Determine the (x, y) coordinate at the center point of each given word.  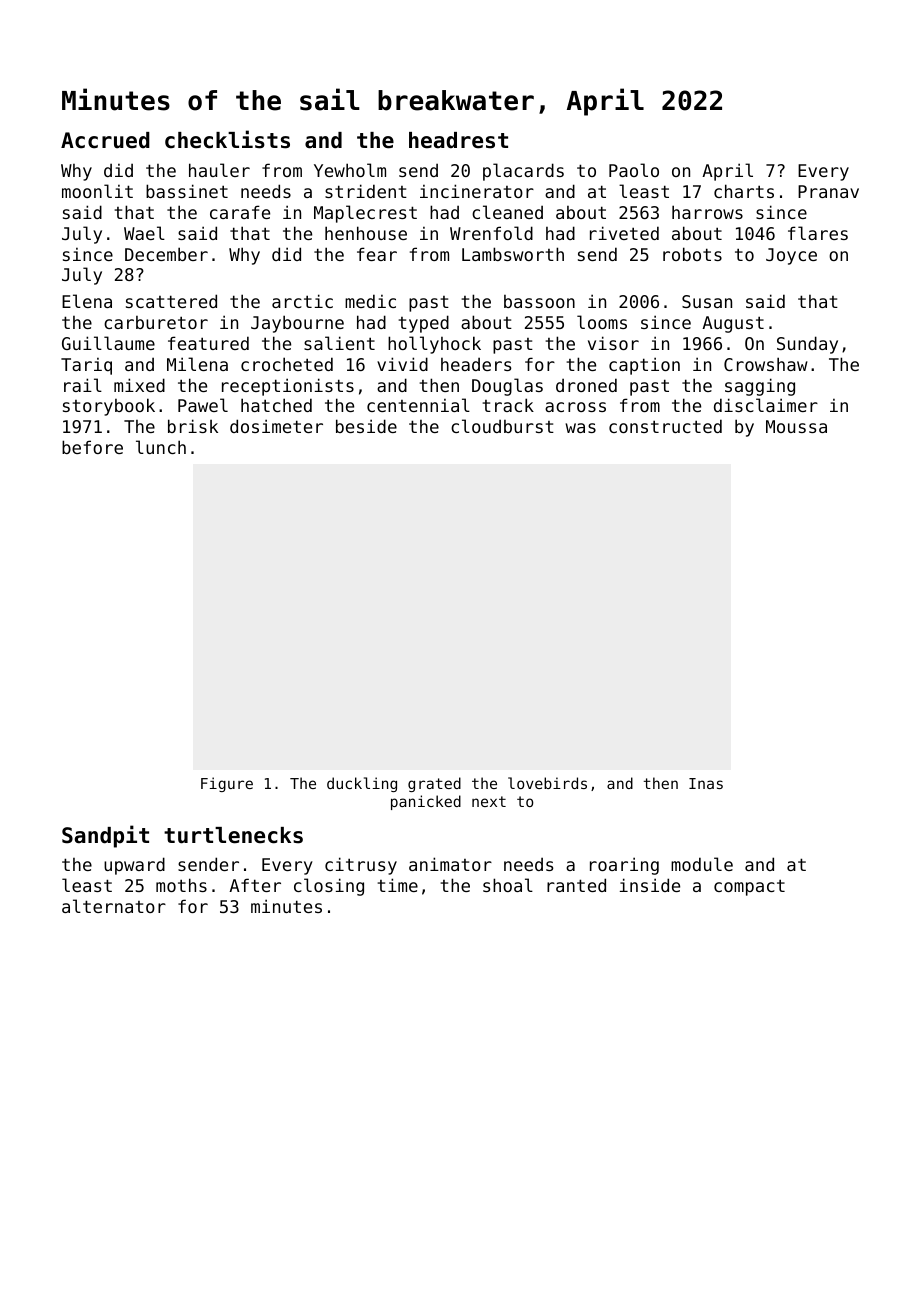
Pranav (828, 191)
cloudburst (502, 426)
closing (329, 887)
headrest (458, 140)
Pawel (203, 405)
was (580, 428)
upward (134, 866)
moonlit (97, 191)
